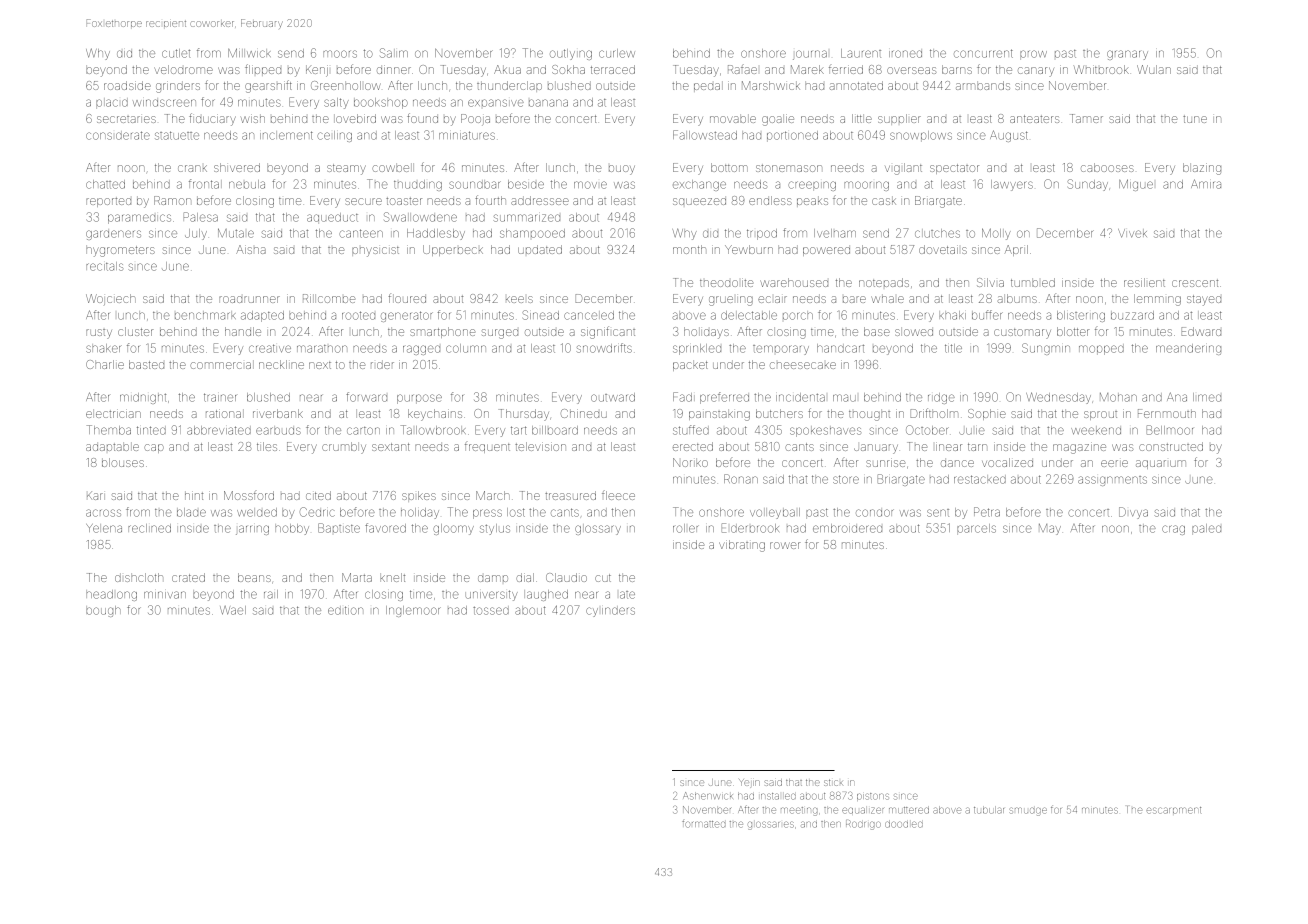  Describe the element at coordinates (1022, 334) in the screenshot. I see `customary` at that location.
